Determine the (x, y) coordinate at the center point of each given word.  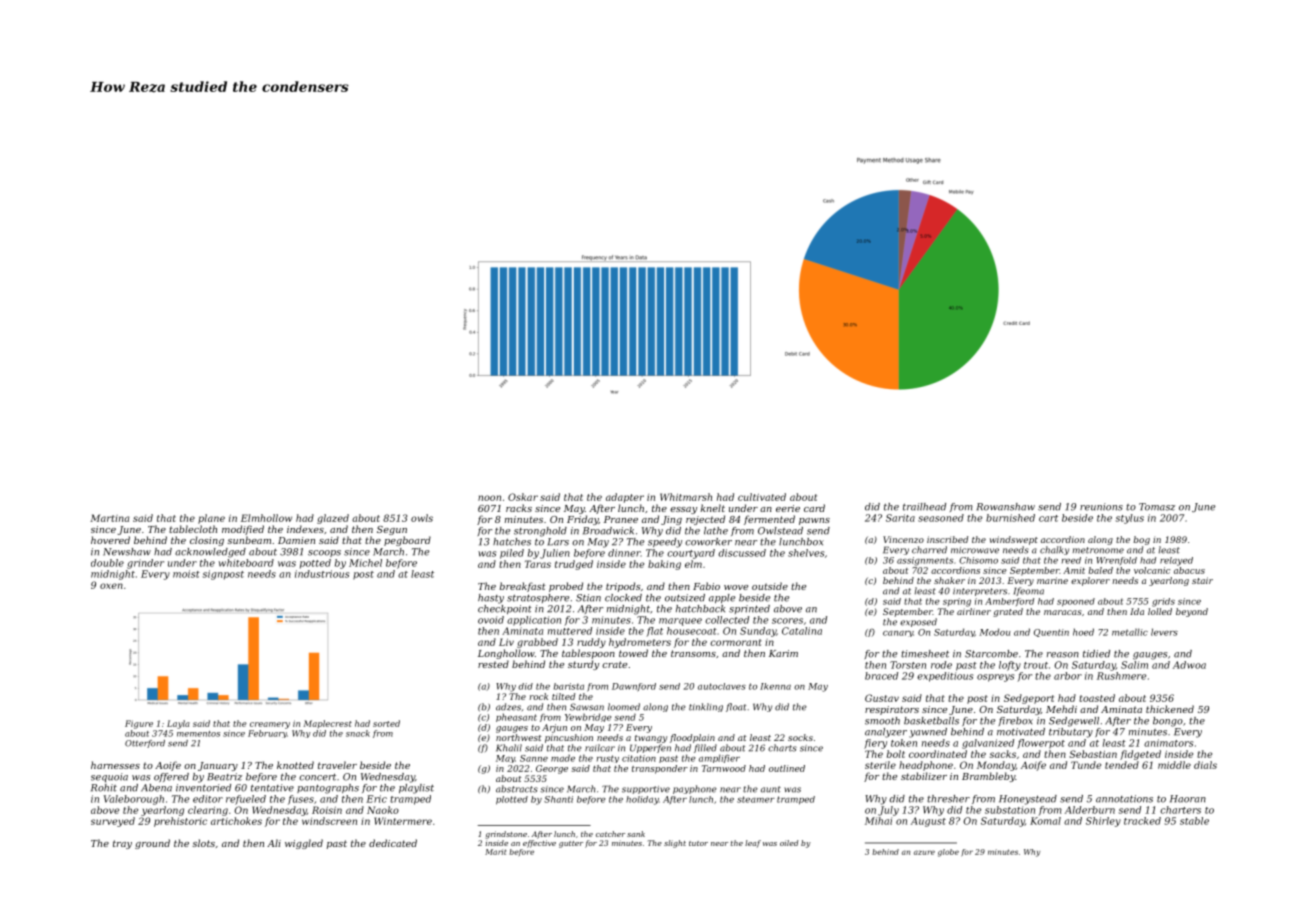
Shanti (558, 799)
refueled (246, 800)
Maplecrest (327, 724)
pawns (814, 521)
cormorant (735, 642)
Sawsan (587, 707)
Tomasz (1157, 507)
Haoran (1188, 799)
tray (122, 844)
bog (1141, 540)
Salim (1134, 665)
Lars (558, 542)
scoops (324, 553)
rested (493, 664)
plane (211, 519)
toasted (1097, 698)
